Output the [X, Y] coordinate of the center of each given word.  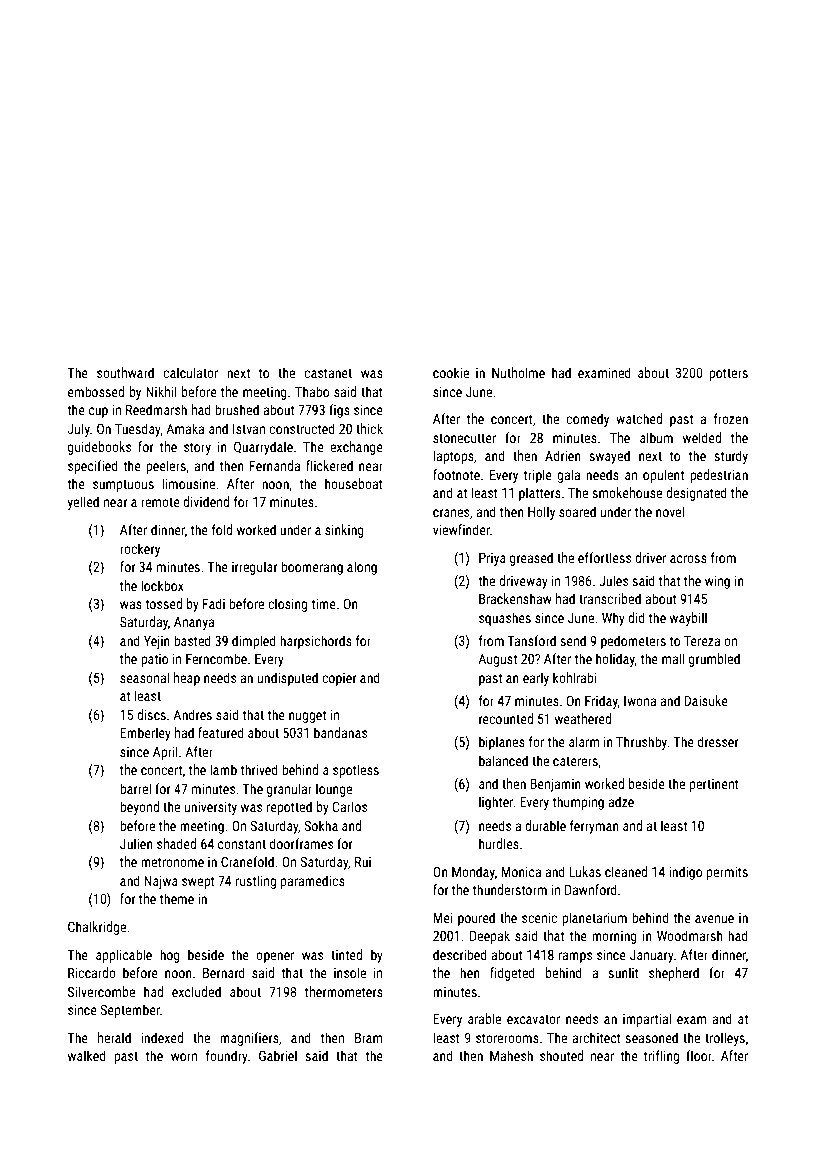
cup [98, 412]
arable [484, 1018]
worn [184, 1057]
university [211, 808]
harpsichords [316, 642]
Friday [601, 702]
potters [728, 375]
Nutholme [518, 372]
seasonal [144, 677]
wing [717, 582]
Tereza [702, 640]
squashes [505, 619]
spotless [356, 771]
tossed [163, 603]
